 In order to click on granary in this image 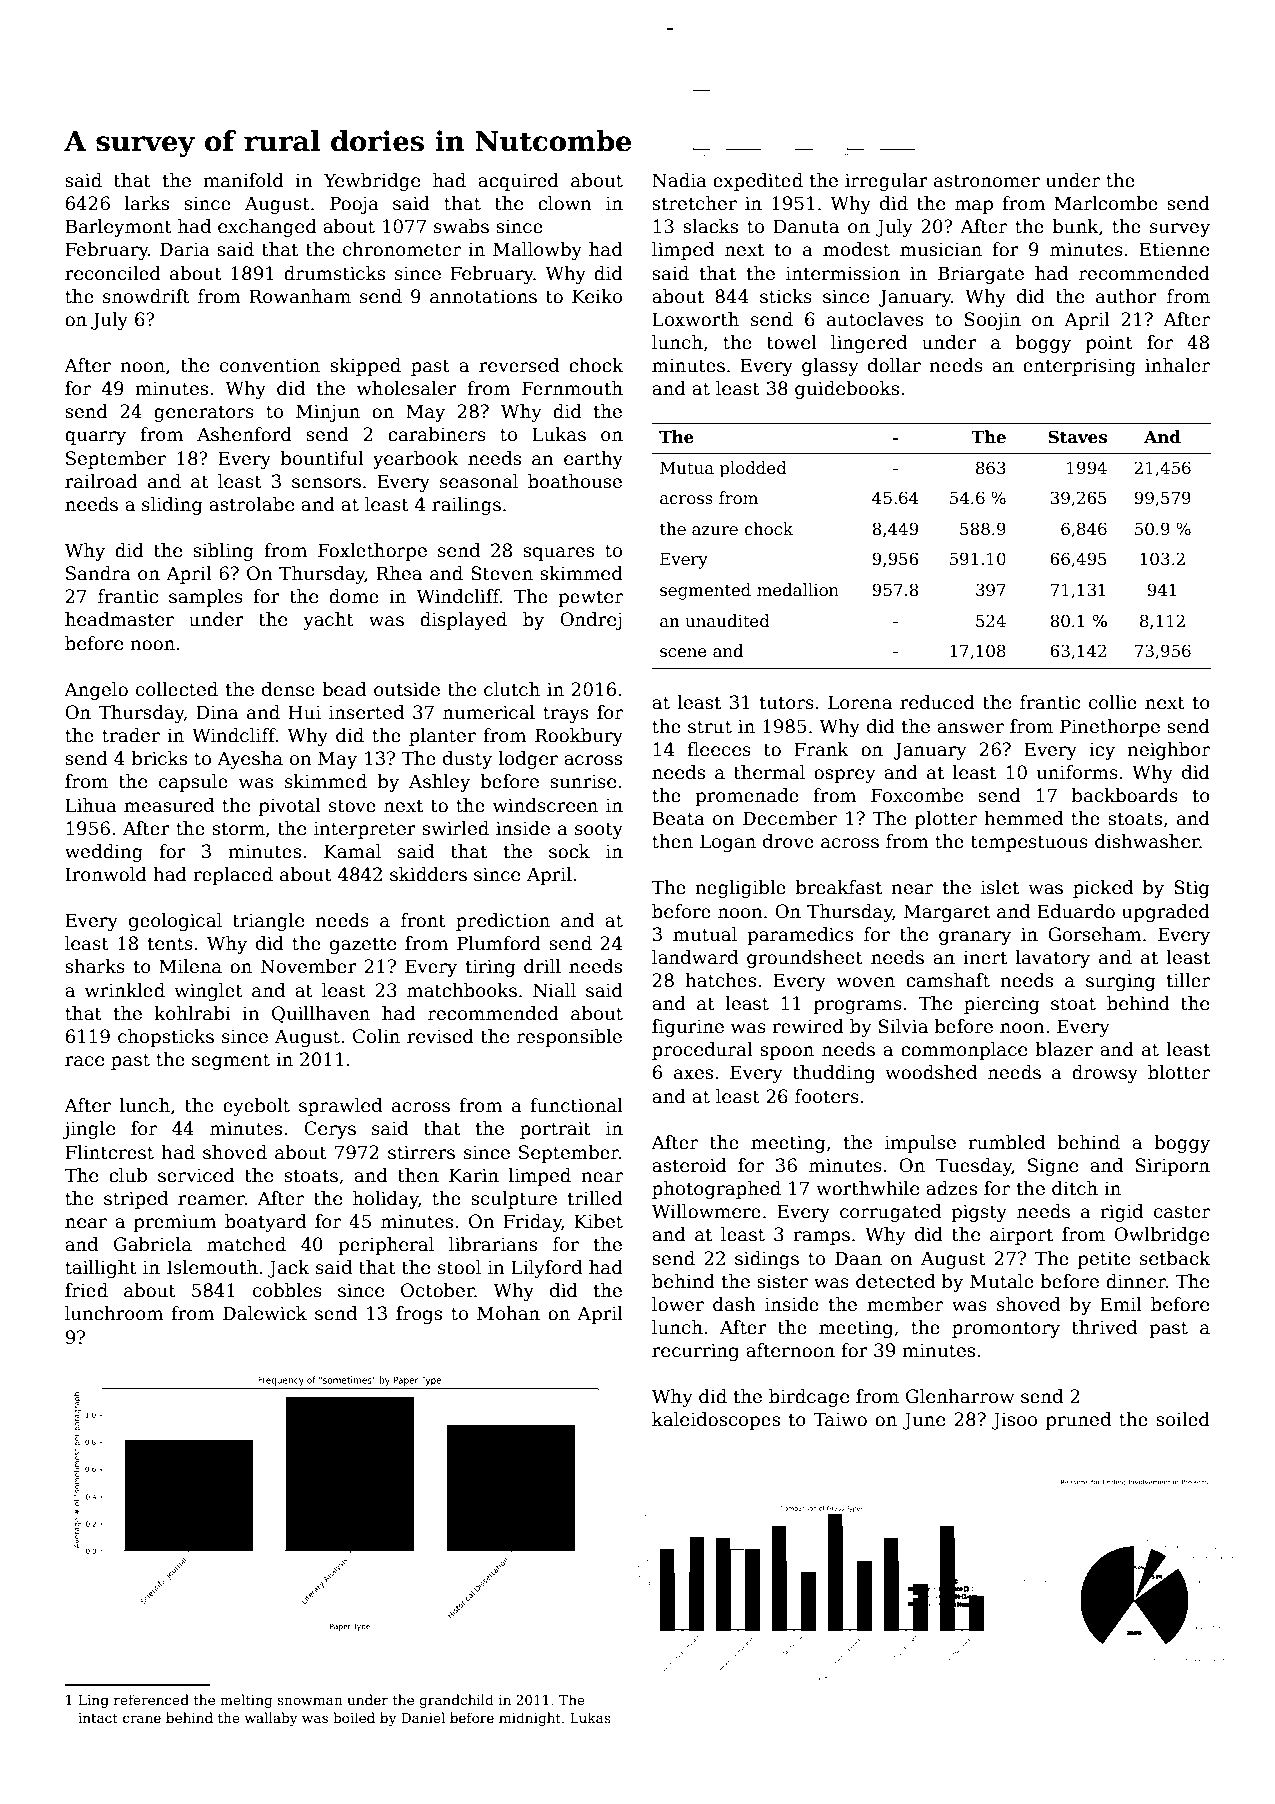, I will do `click(975, 938)`.
